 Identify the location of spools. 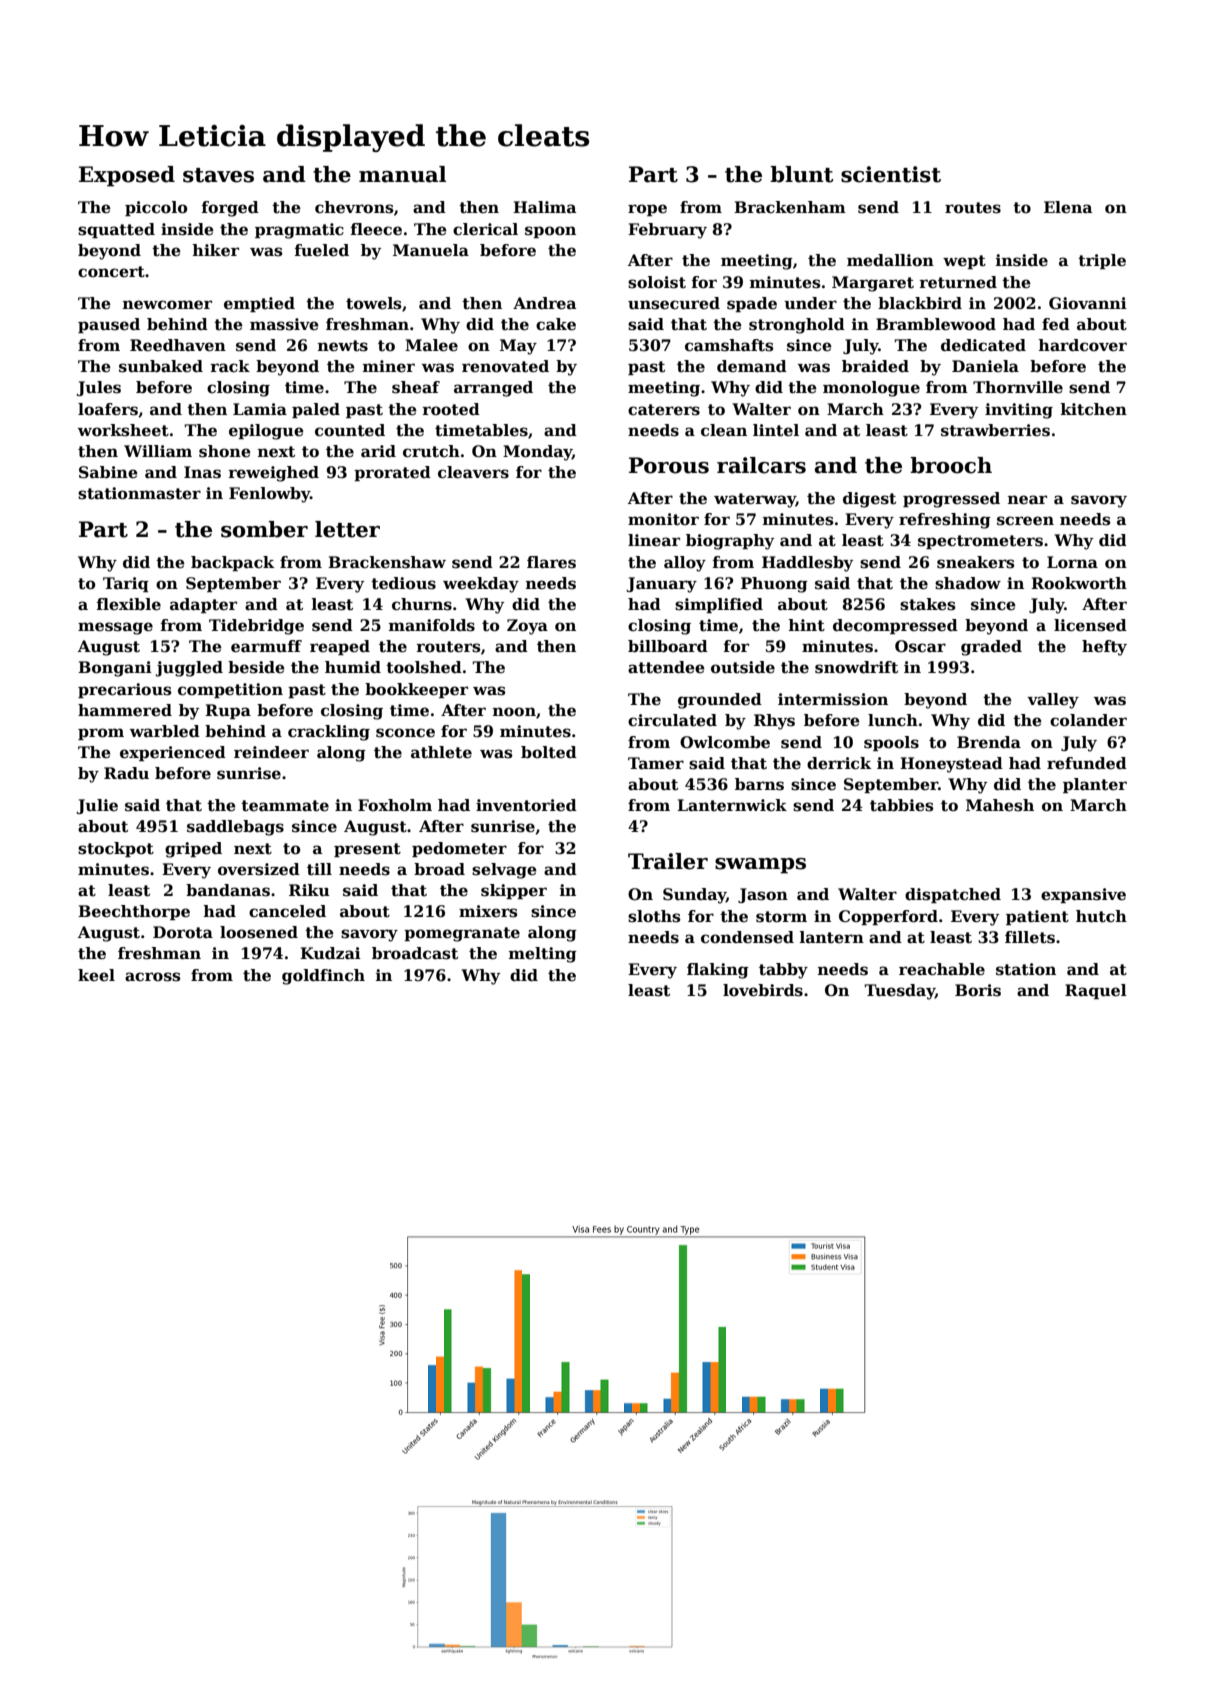
(891, 743).
